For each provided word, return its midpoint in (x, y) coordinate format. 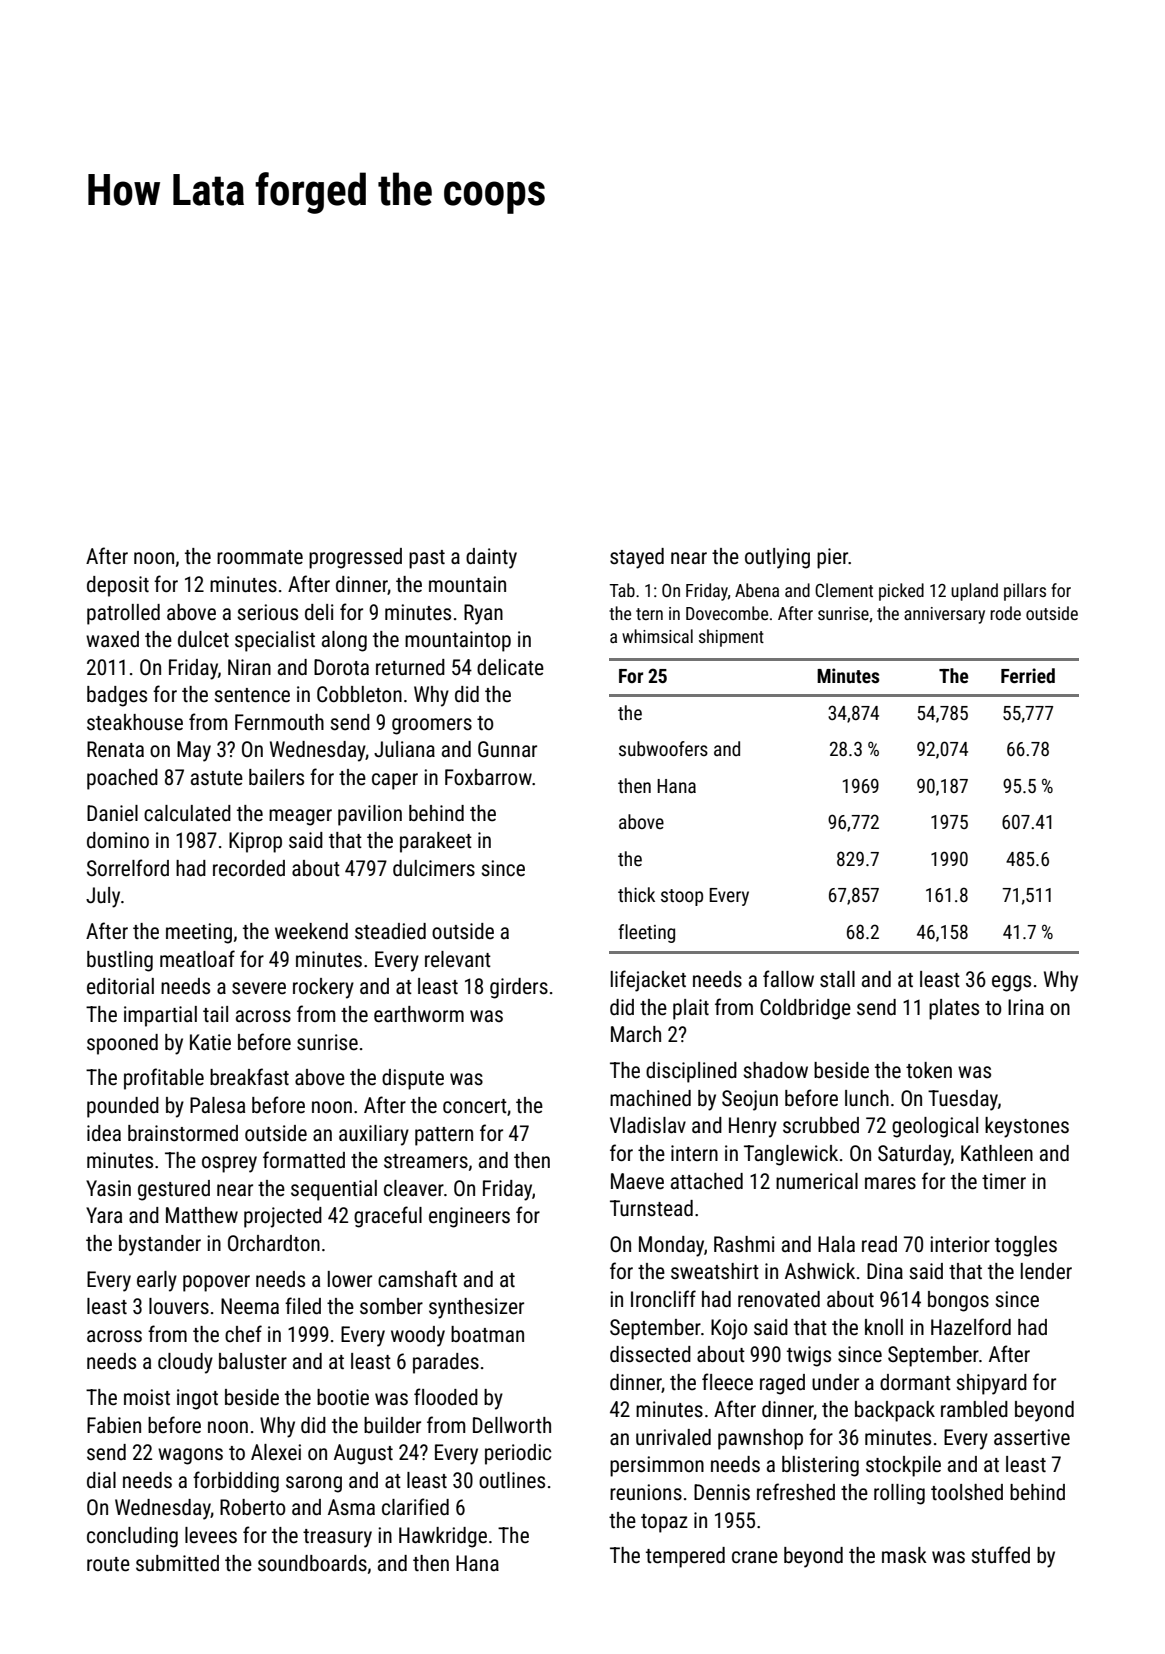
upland (974, 592)
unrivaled (673, 1437)
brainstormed (183, 1133)
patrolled (123, 614)
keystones (1027, 1127)
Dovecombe (727, 613)
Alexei (276, 1452)
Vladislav (648, 1125)
